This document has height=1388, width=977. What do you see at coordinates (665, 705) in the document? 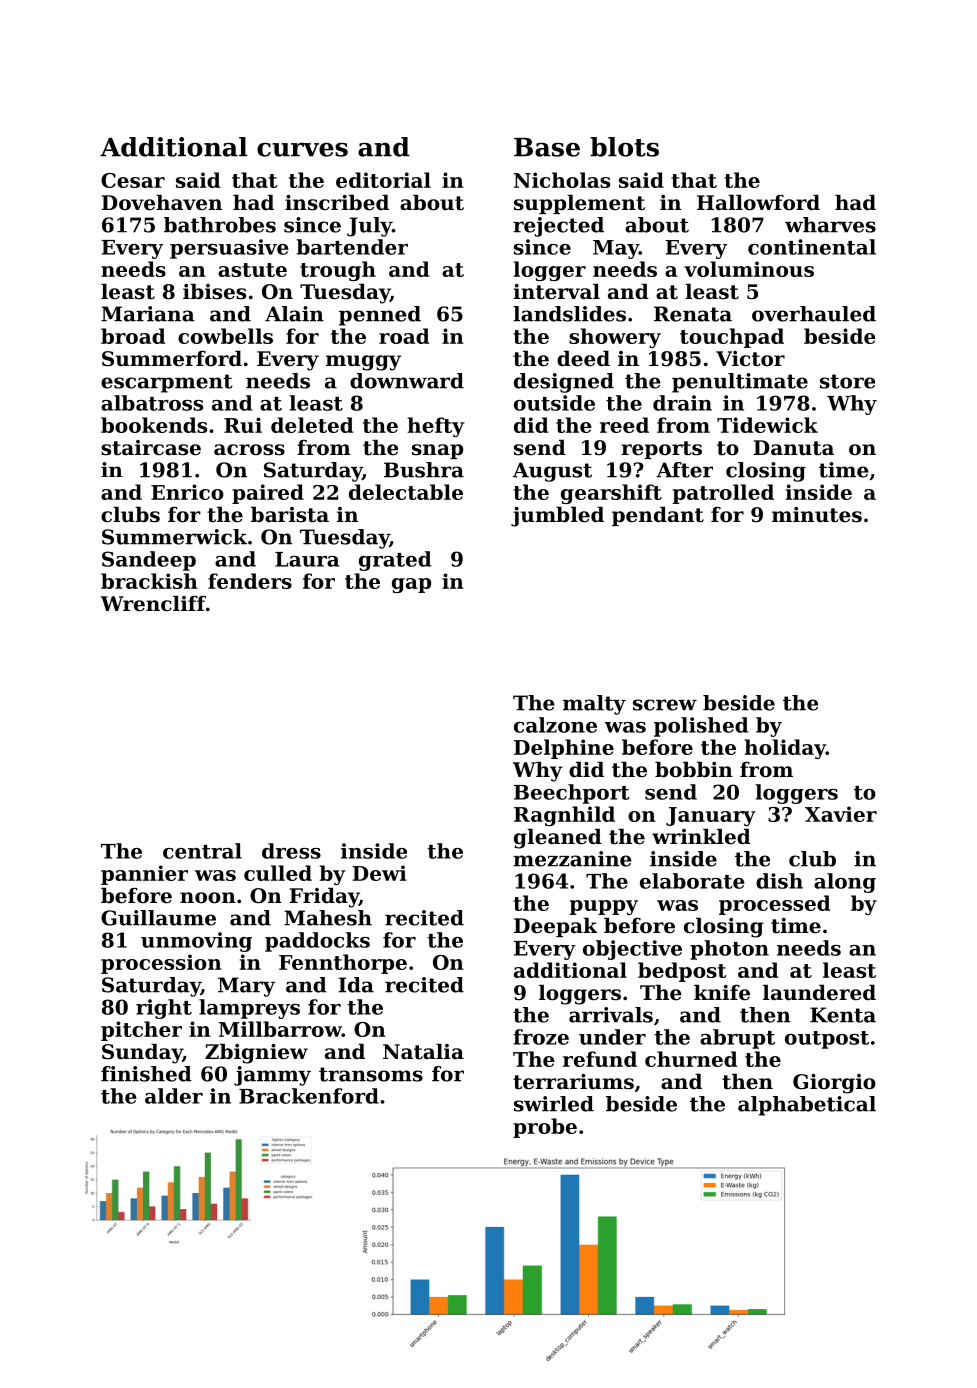
I see `screw` at bounding box center [665, 705].
